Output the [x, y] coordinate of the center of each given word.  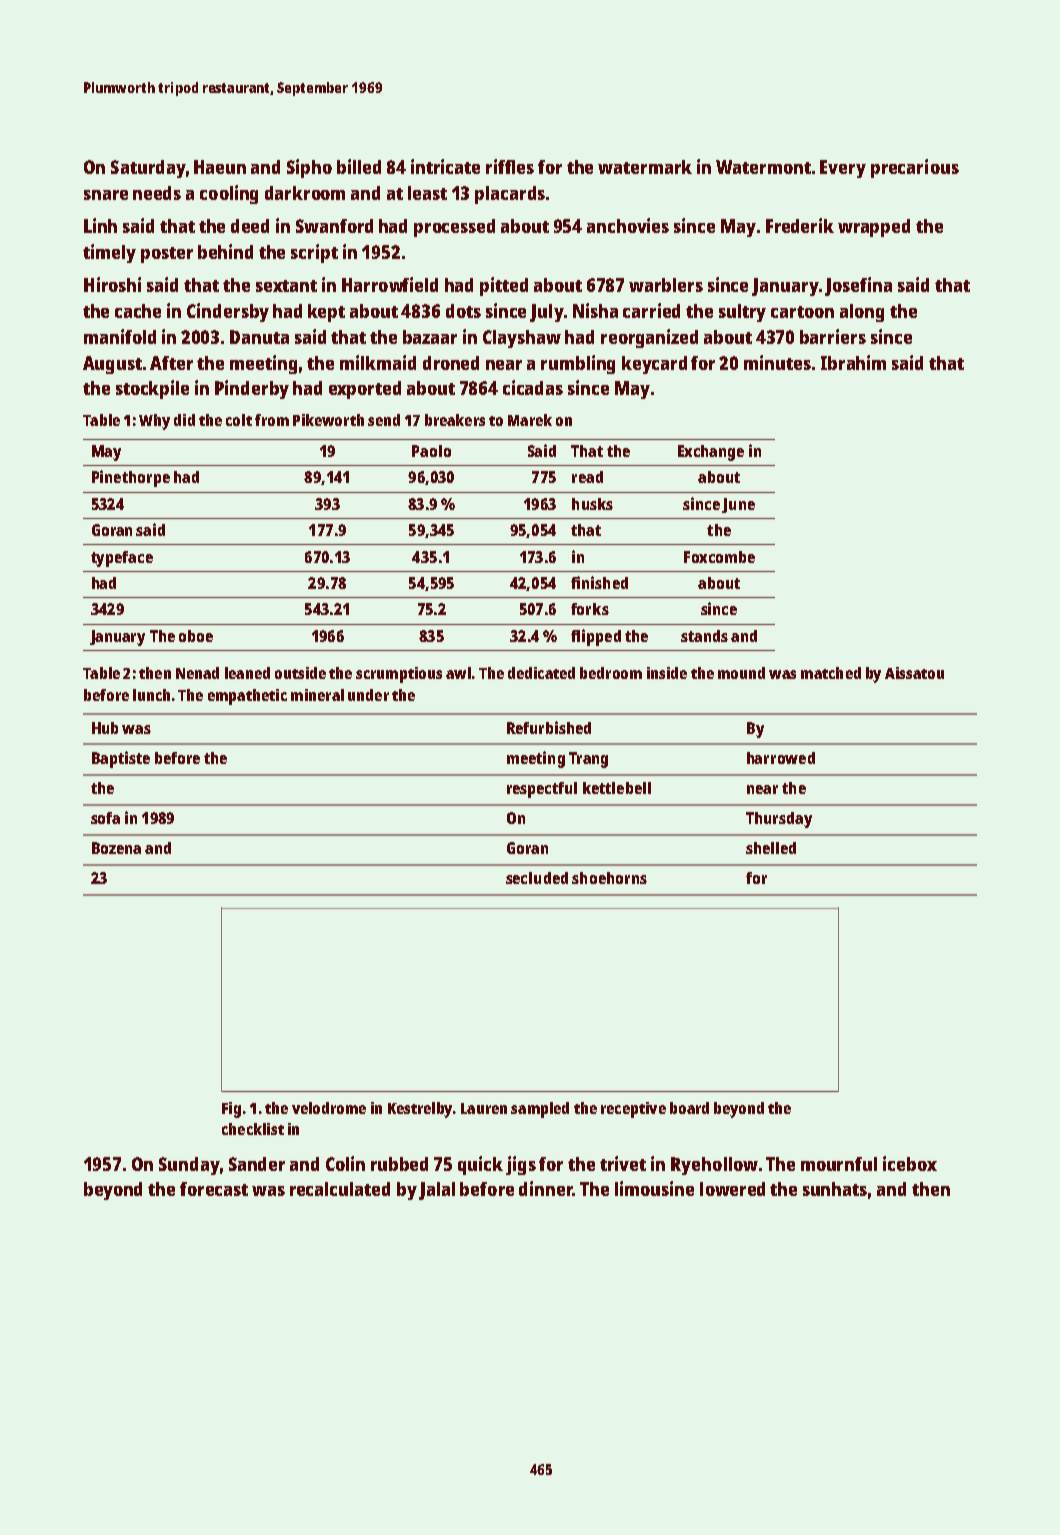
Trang [588, 760]
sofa [105, 818]
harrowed [781, 758]
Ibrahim [853, 362]
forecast [214, 1189]
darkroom [305, 193]
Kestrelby [420, 1110]
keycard [654, 365]
